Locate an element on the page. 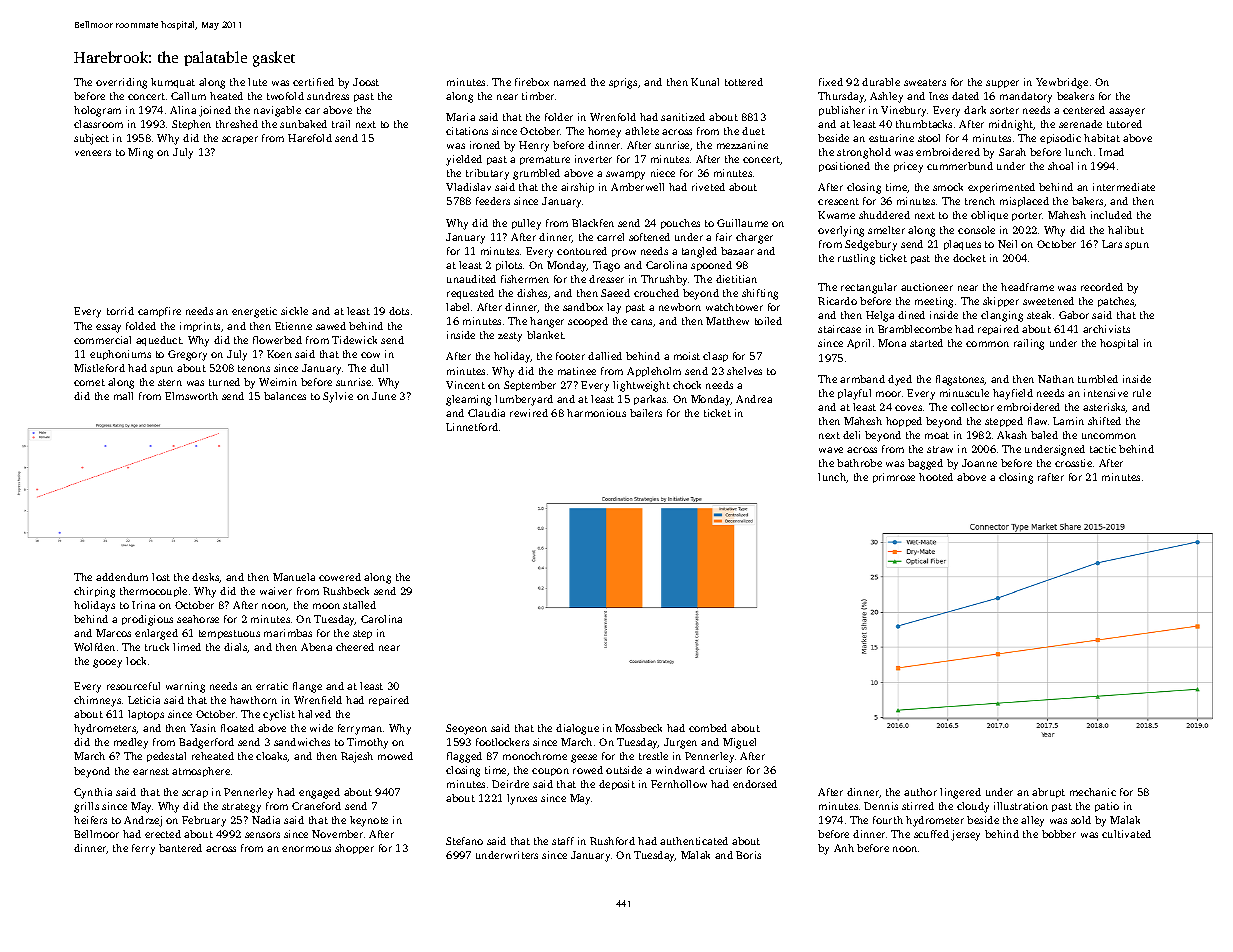  torrid is located at coordinates (120, 311).
